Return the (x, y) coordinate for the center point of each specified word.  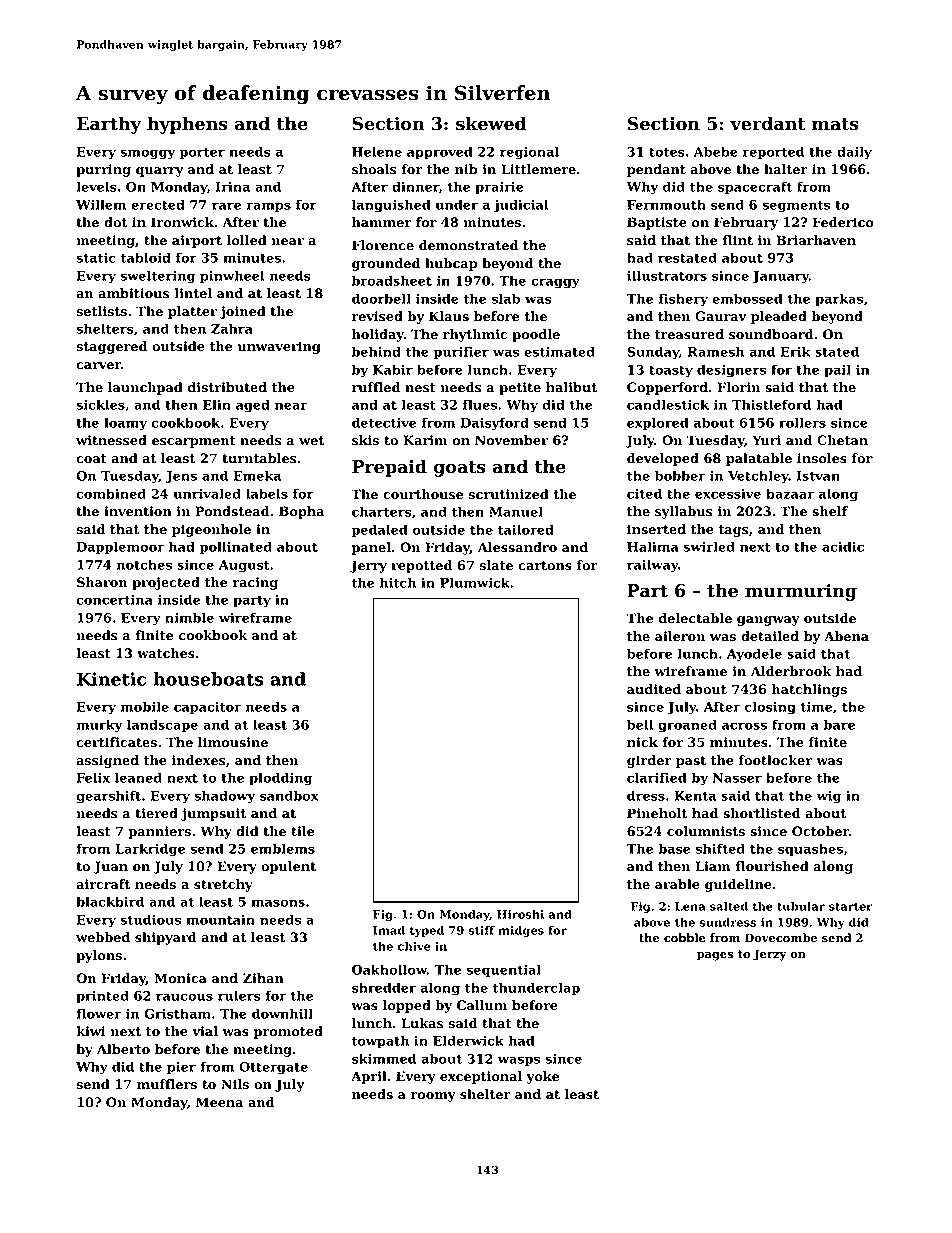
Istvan (818, 476)
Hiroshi (520, 914)
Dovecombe (781, 938)
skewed (491, 123)
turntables (259, 458)
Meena (219, 1102)
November (511, 440)
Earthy (109, 125)
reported (773, 152)
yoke (543, 1077)
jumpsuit (213, 814)
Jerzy (770, 955)
